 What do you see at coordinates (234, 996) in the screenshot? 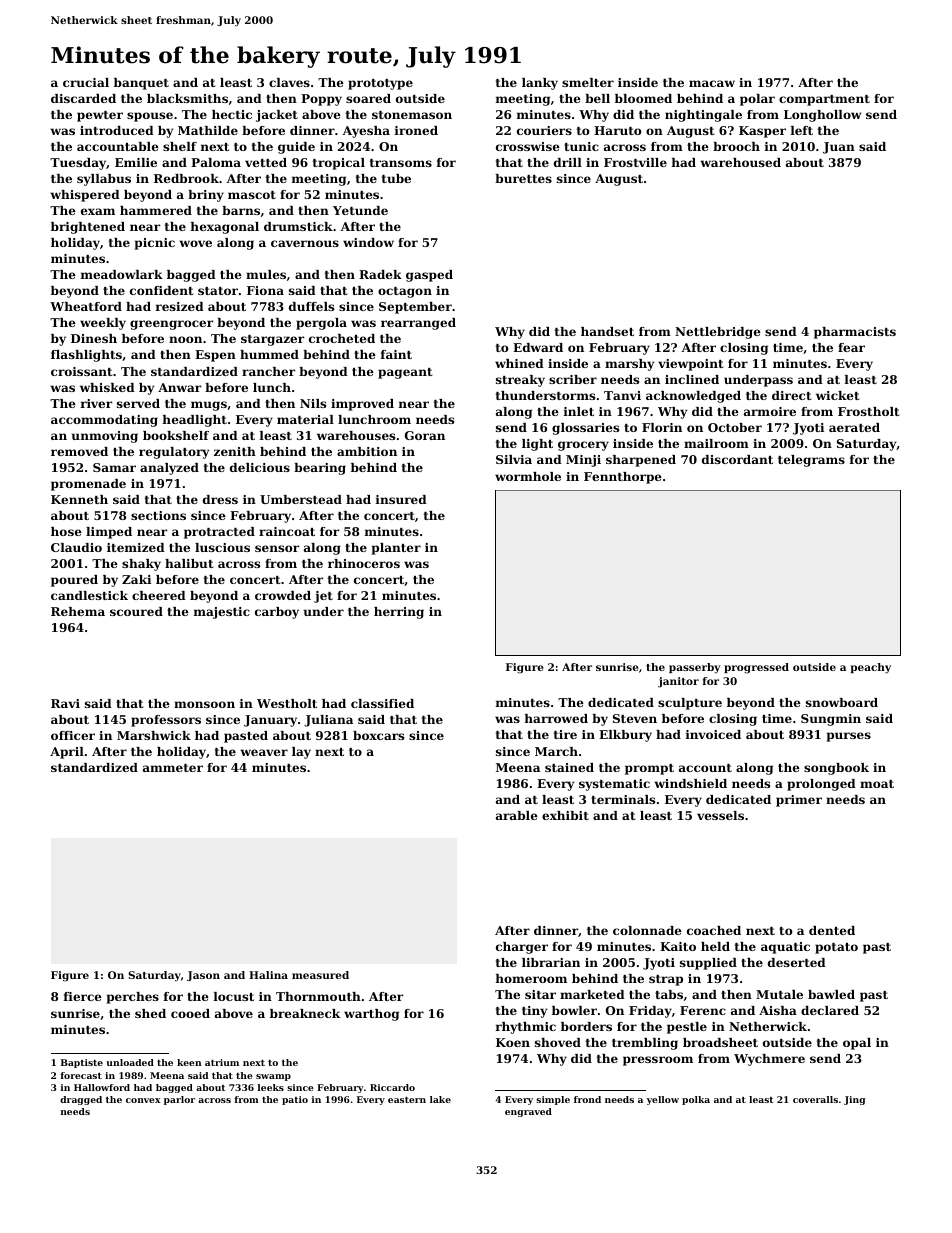
I see `locust` at bounding box center [234, 996].
